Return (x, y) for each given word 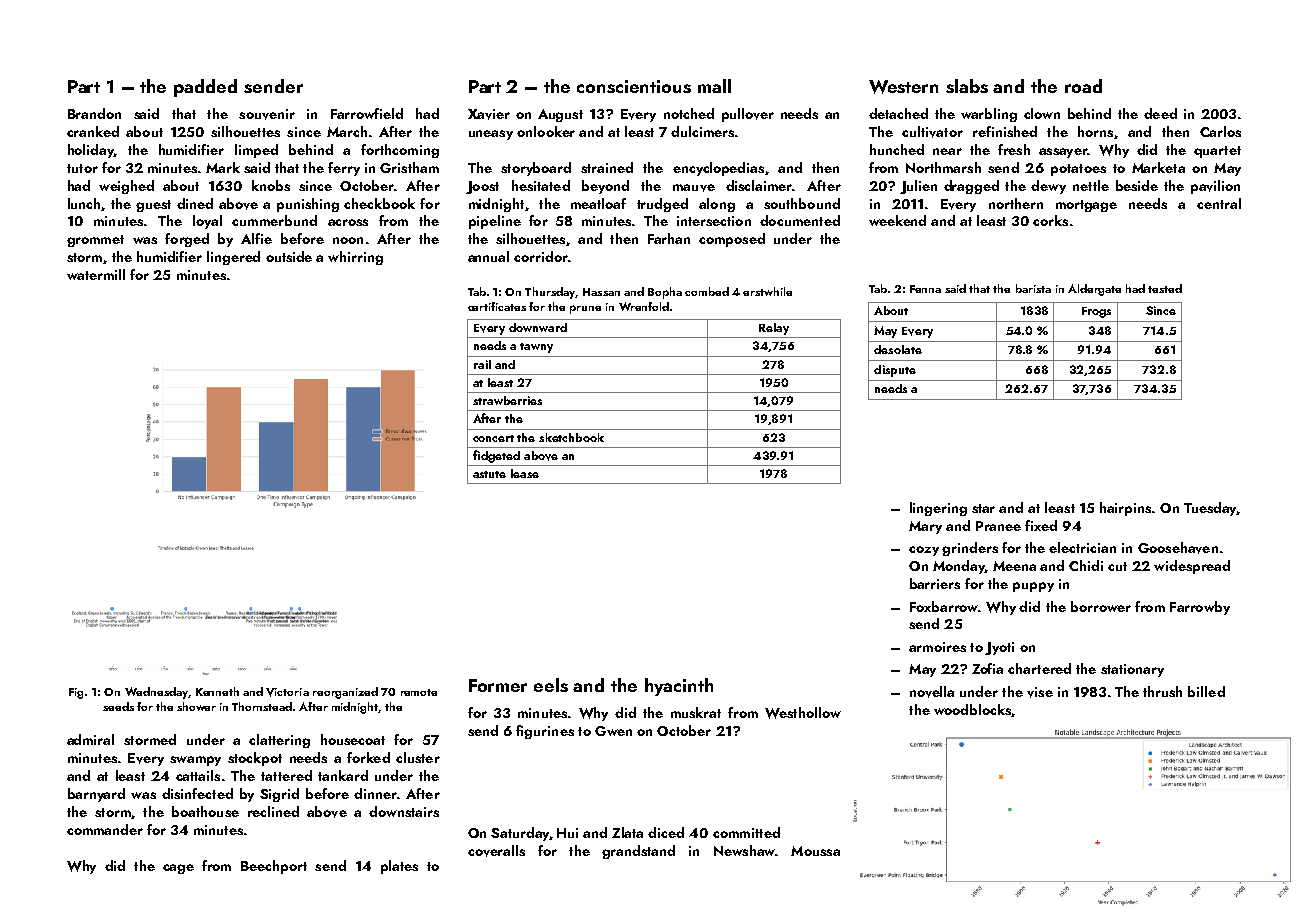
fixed (1041, 525)
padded (205, 88)
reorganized (345, 693)
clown (1042, 113)
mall (714, 86)
